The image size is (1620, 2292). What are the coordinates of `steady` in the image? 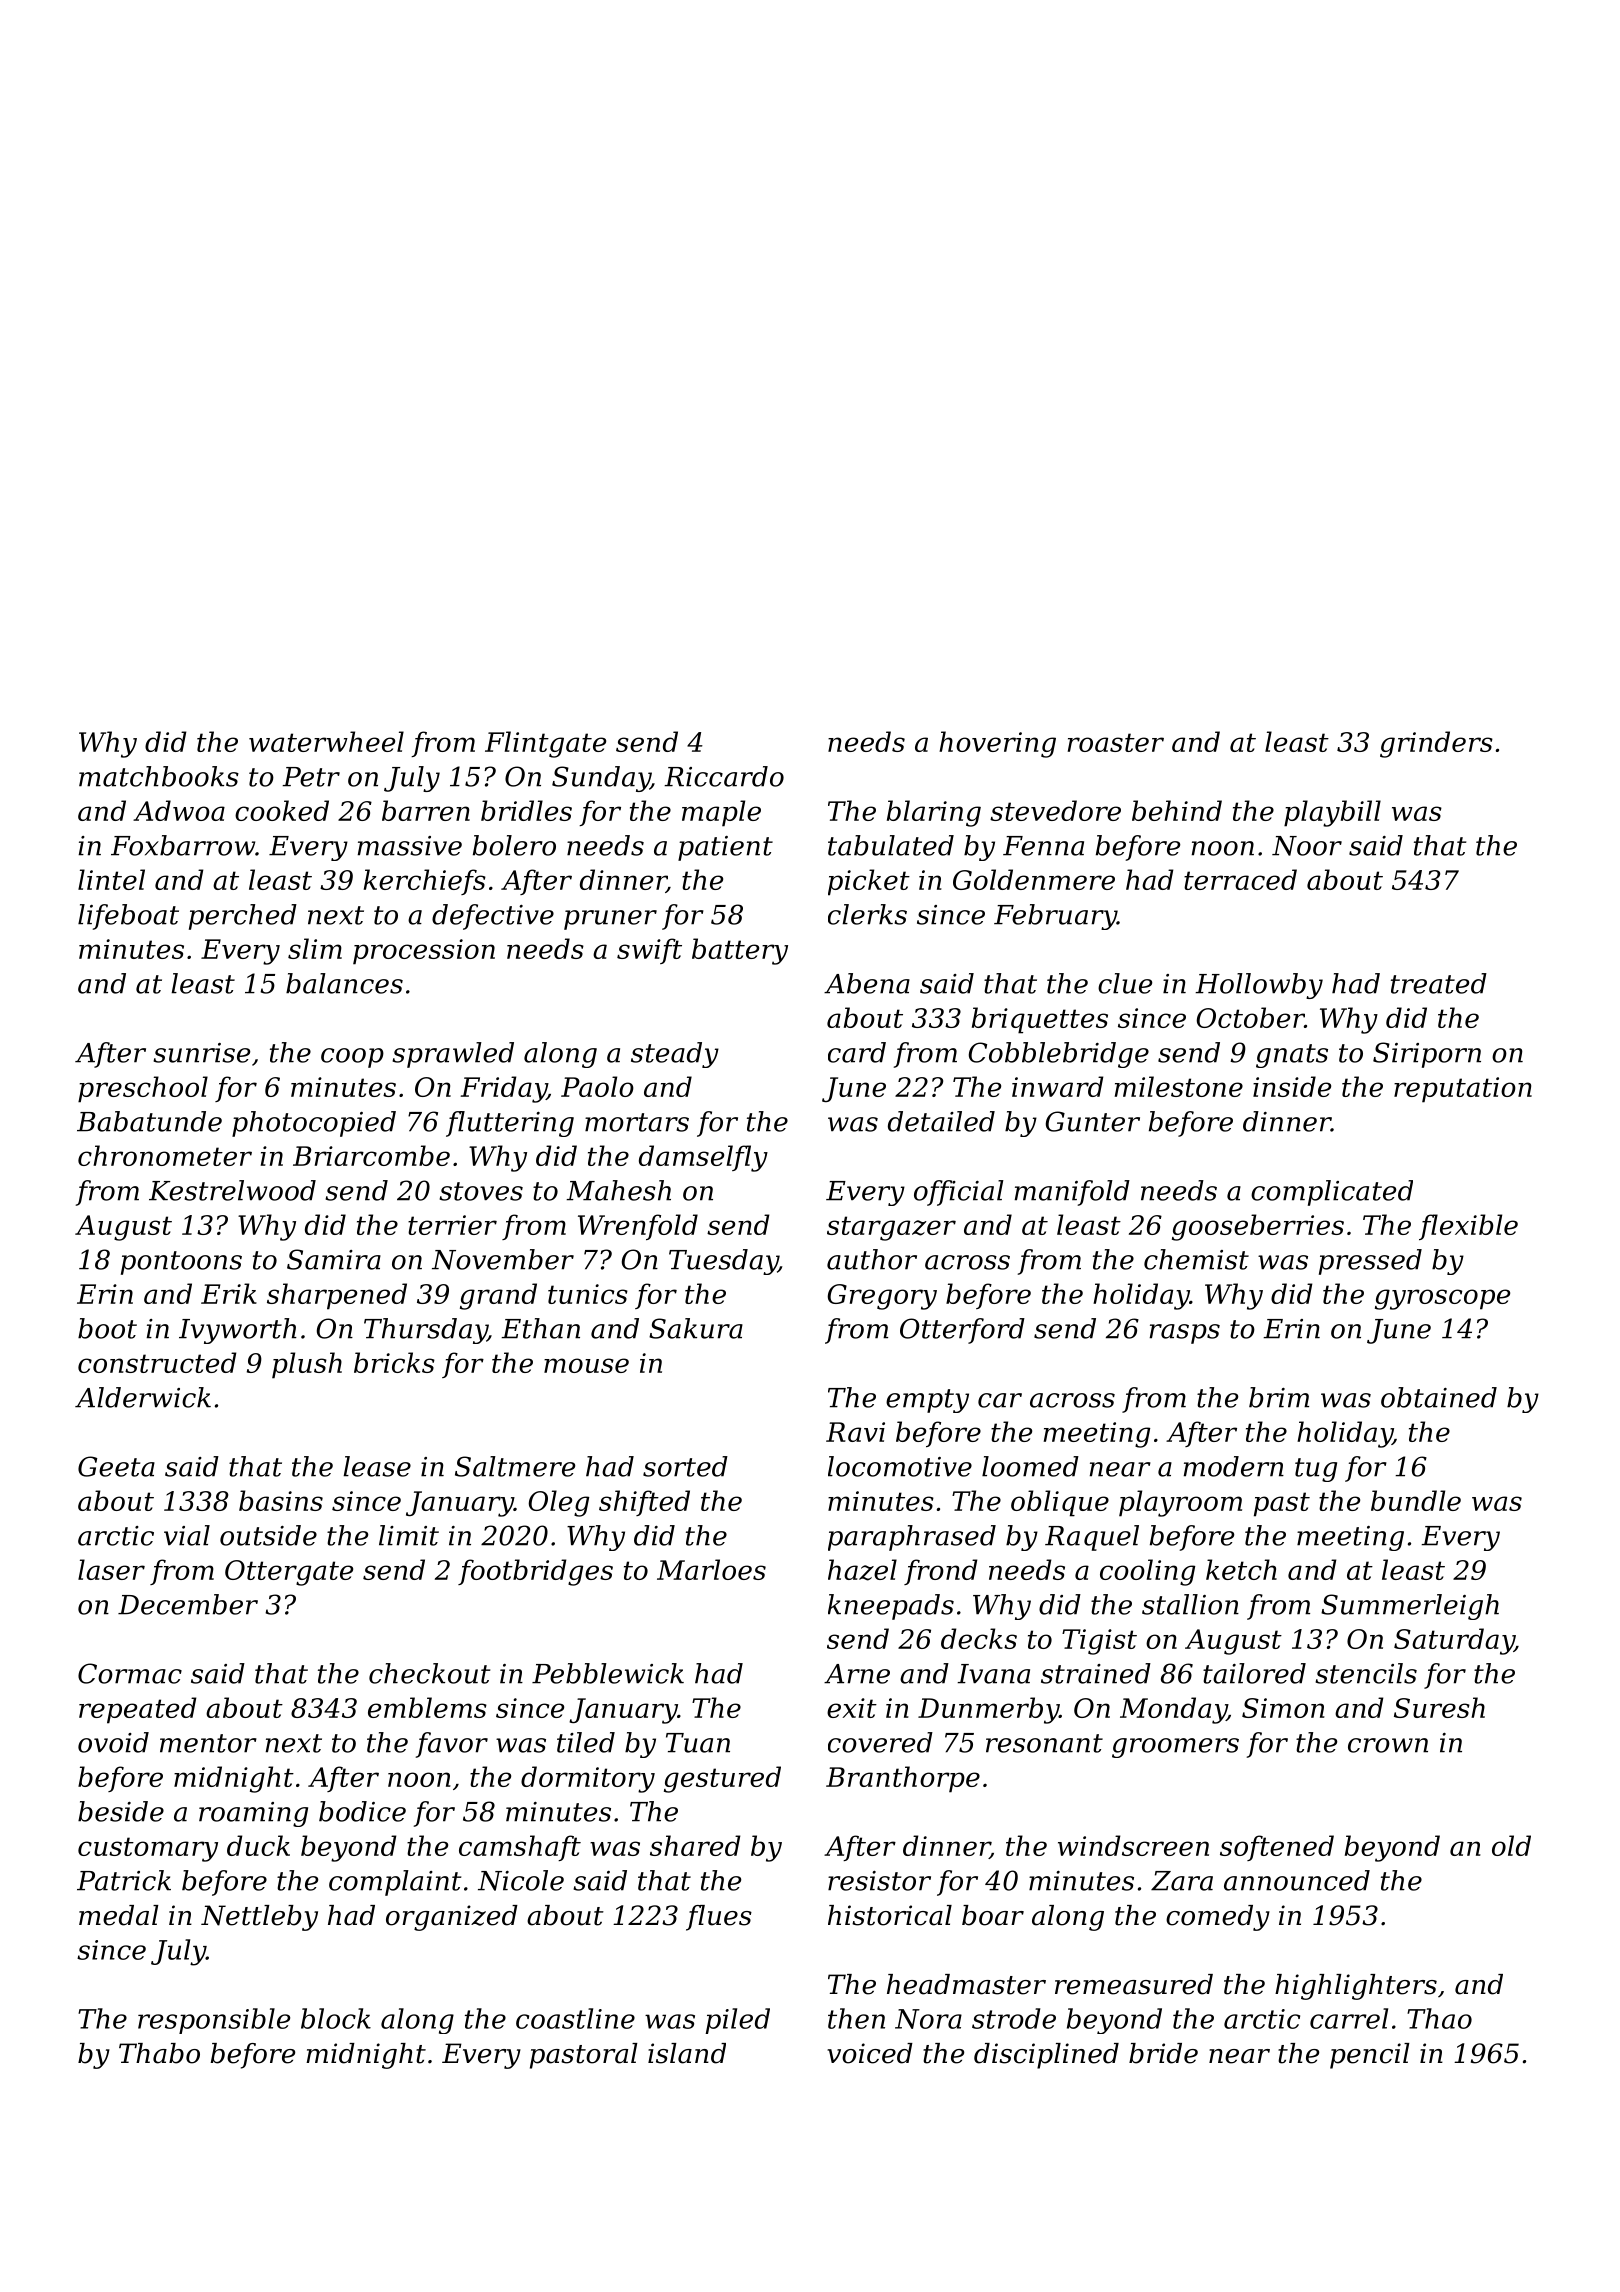 It's located at (675, 1055).
